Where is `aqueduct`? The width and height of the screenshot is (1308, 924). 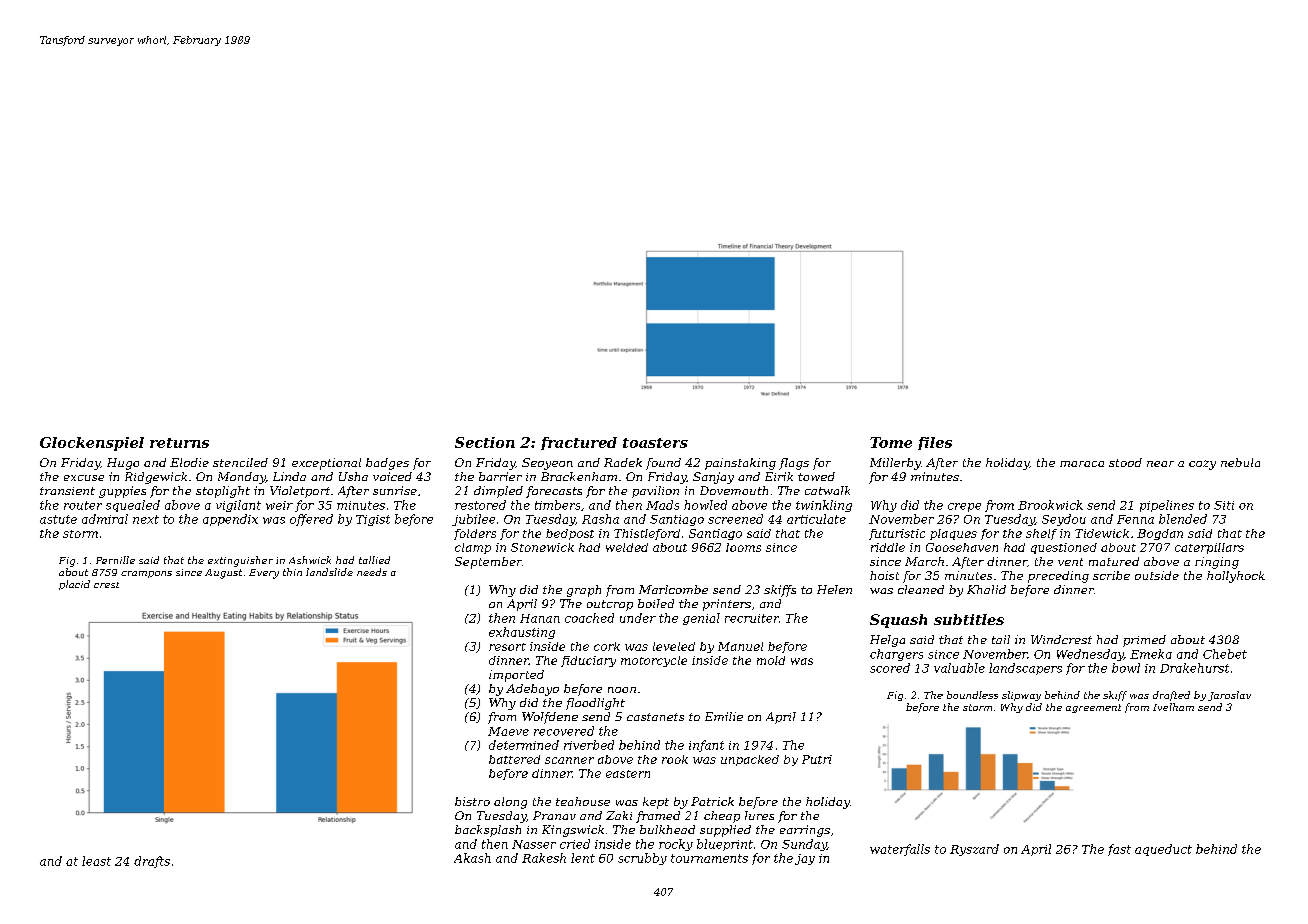 aqueduct is located at coordinates (1163, 850).
